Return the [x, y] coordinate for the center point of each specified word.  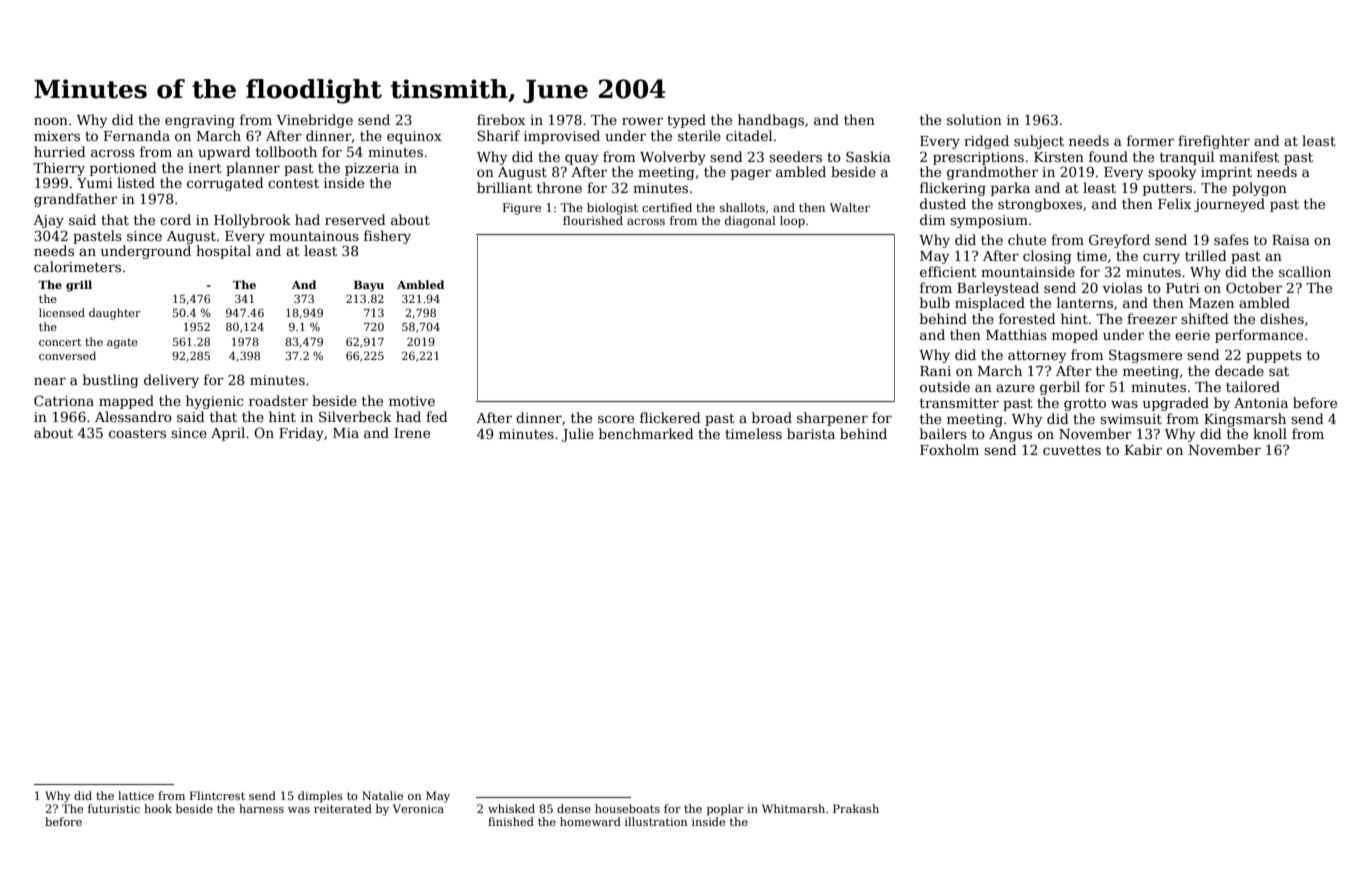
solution [974, 119]
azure [1015, 388]
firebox [501, 119]
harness [261, 808]
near [50, 381]
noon [51, 121]
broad [772, 417]
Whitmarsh [793, 808]
